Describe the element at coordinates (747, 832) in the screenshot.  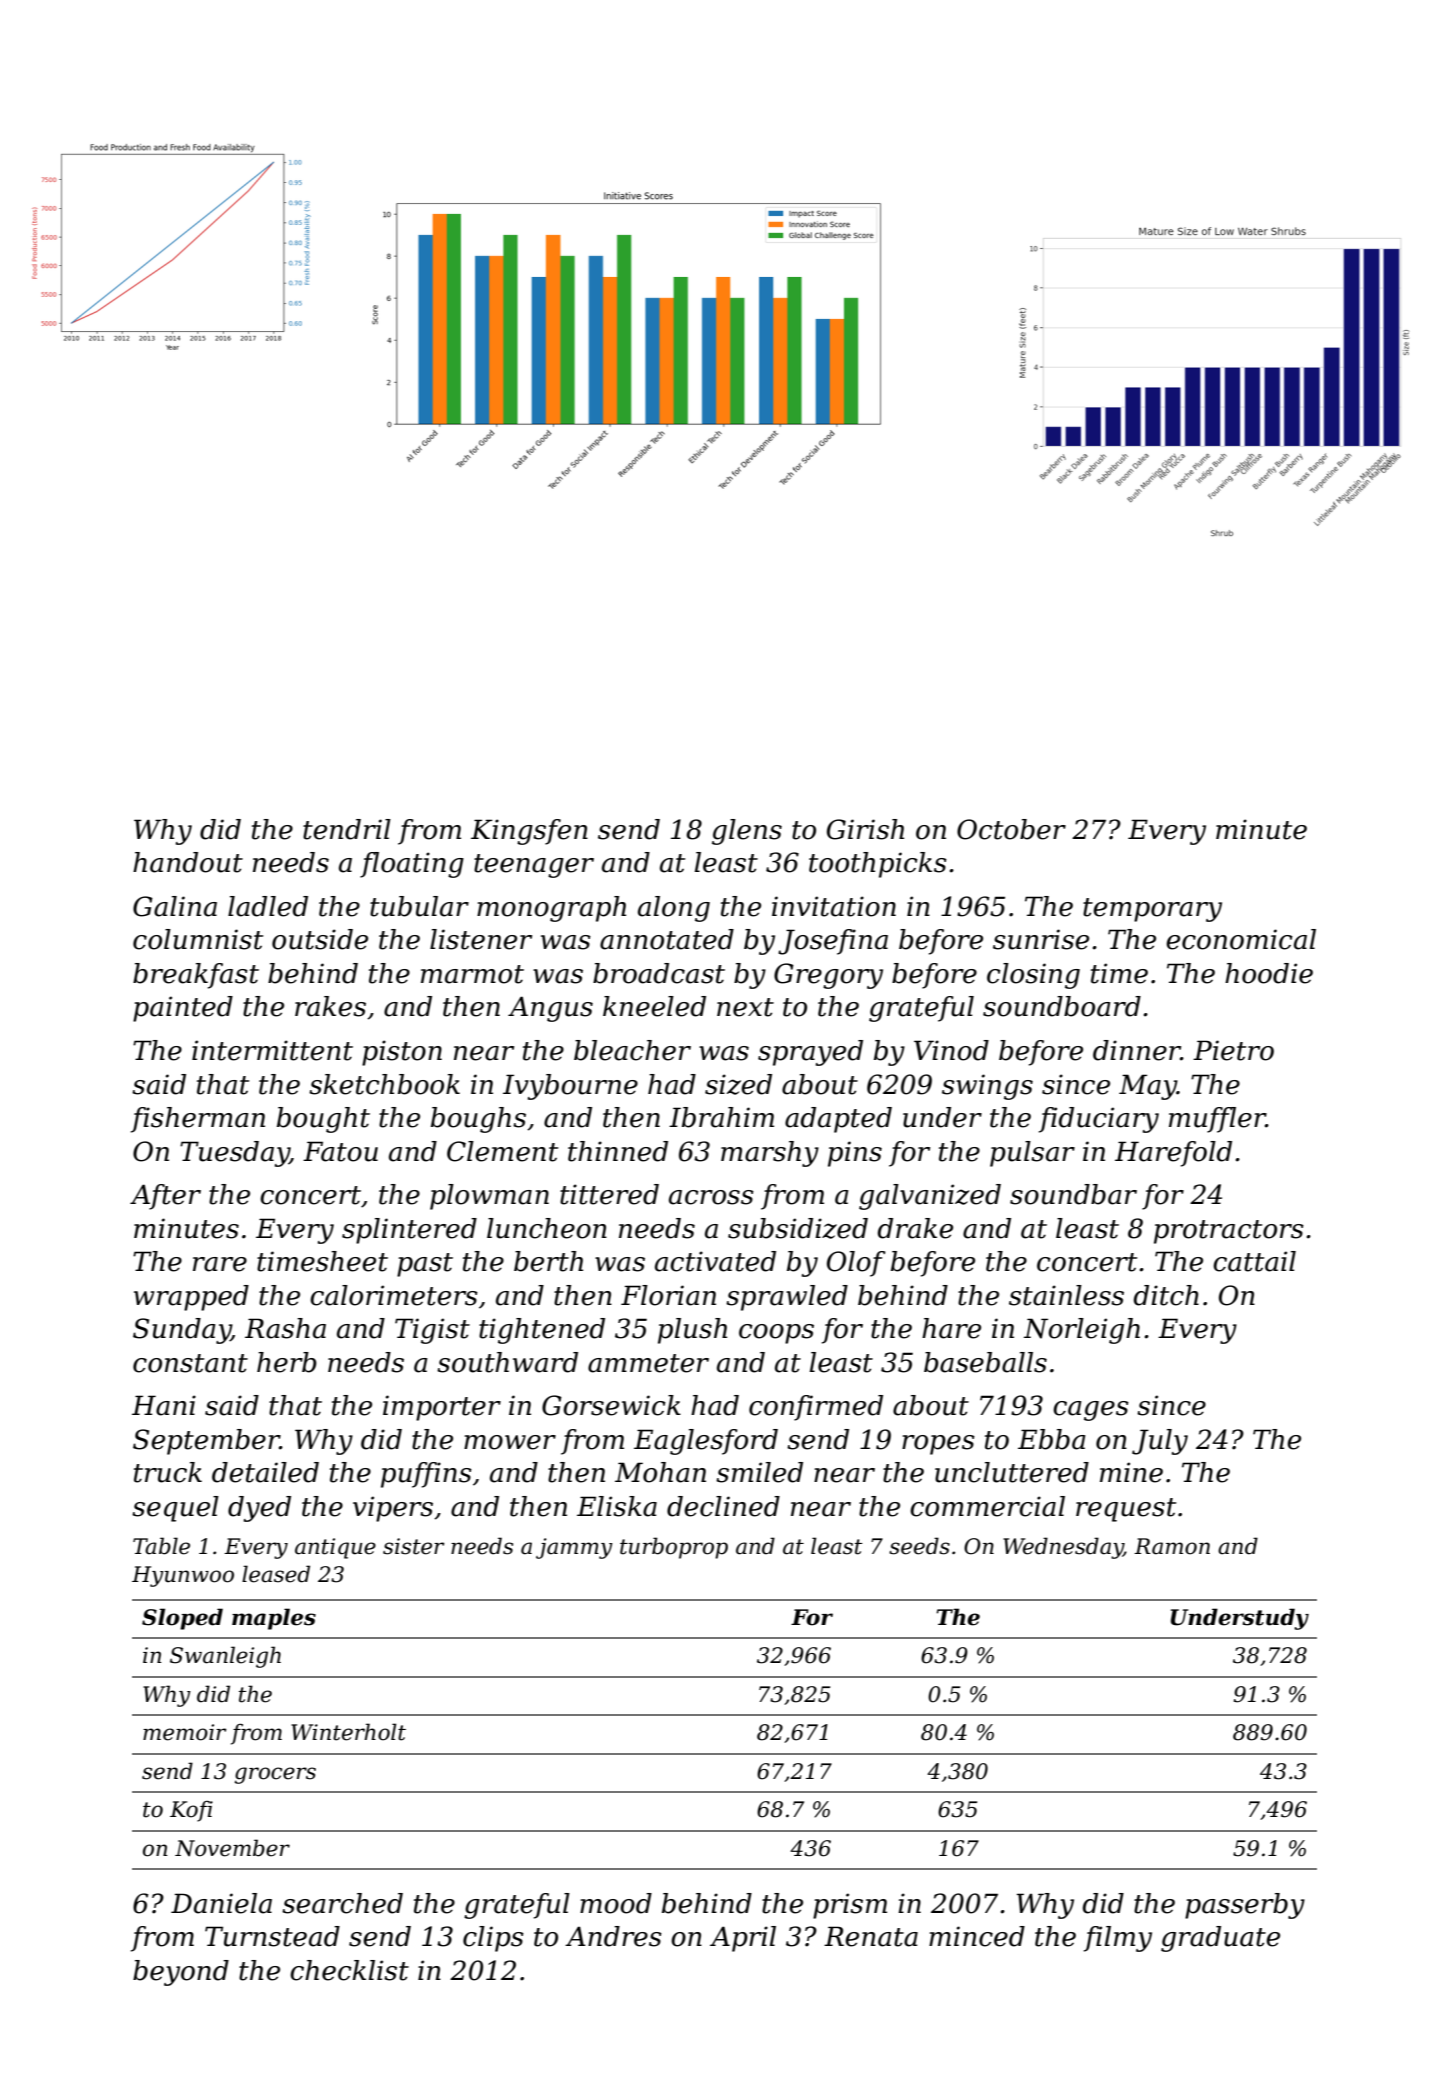
I see `glens` at that location.
